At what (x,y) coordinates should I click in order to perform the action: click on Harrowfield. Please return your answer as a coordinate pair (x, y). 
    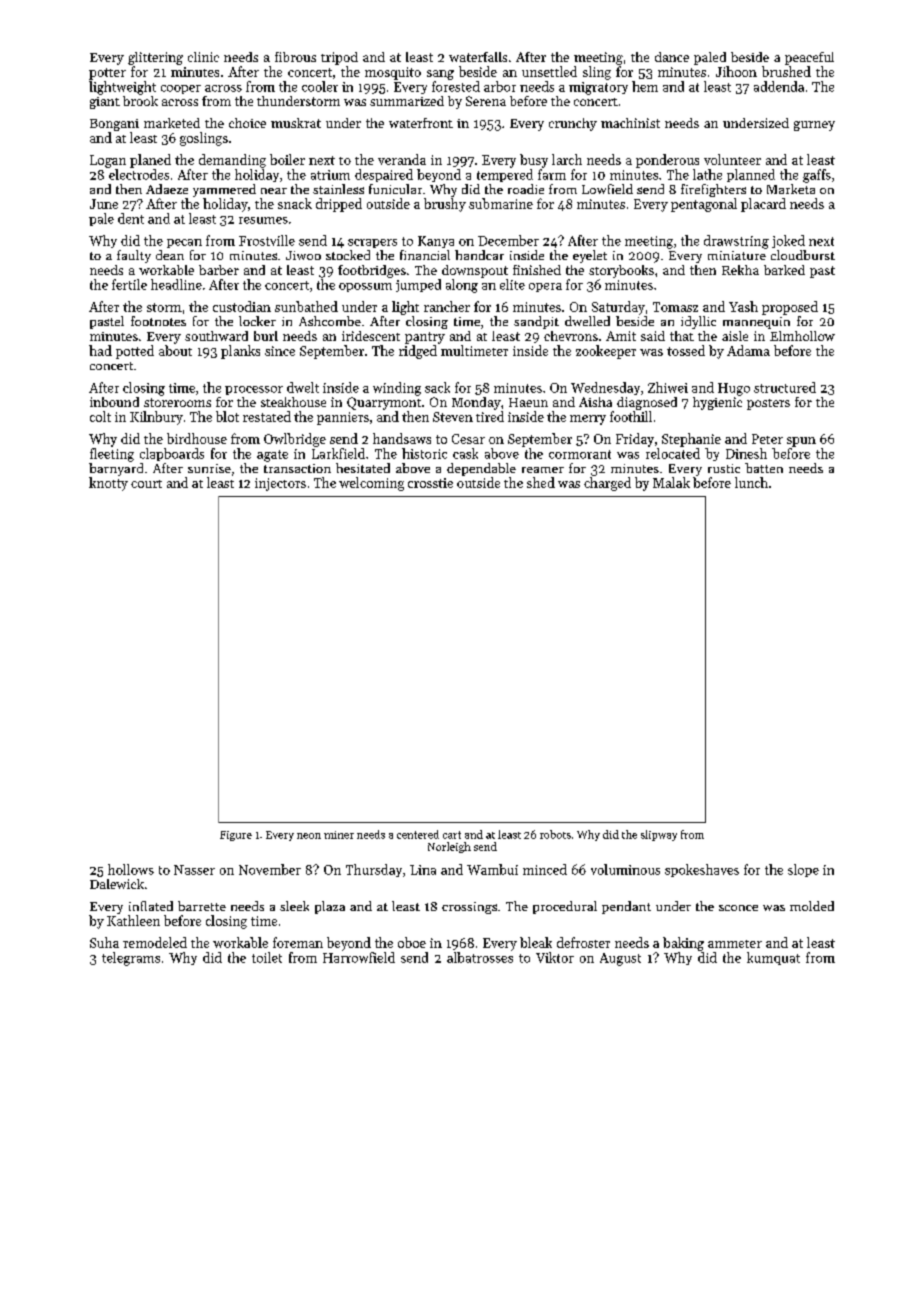
    Looking at the image, I should click on (359, 957).
